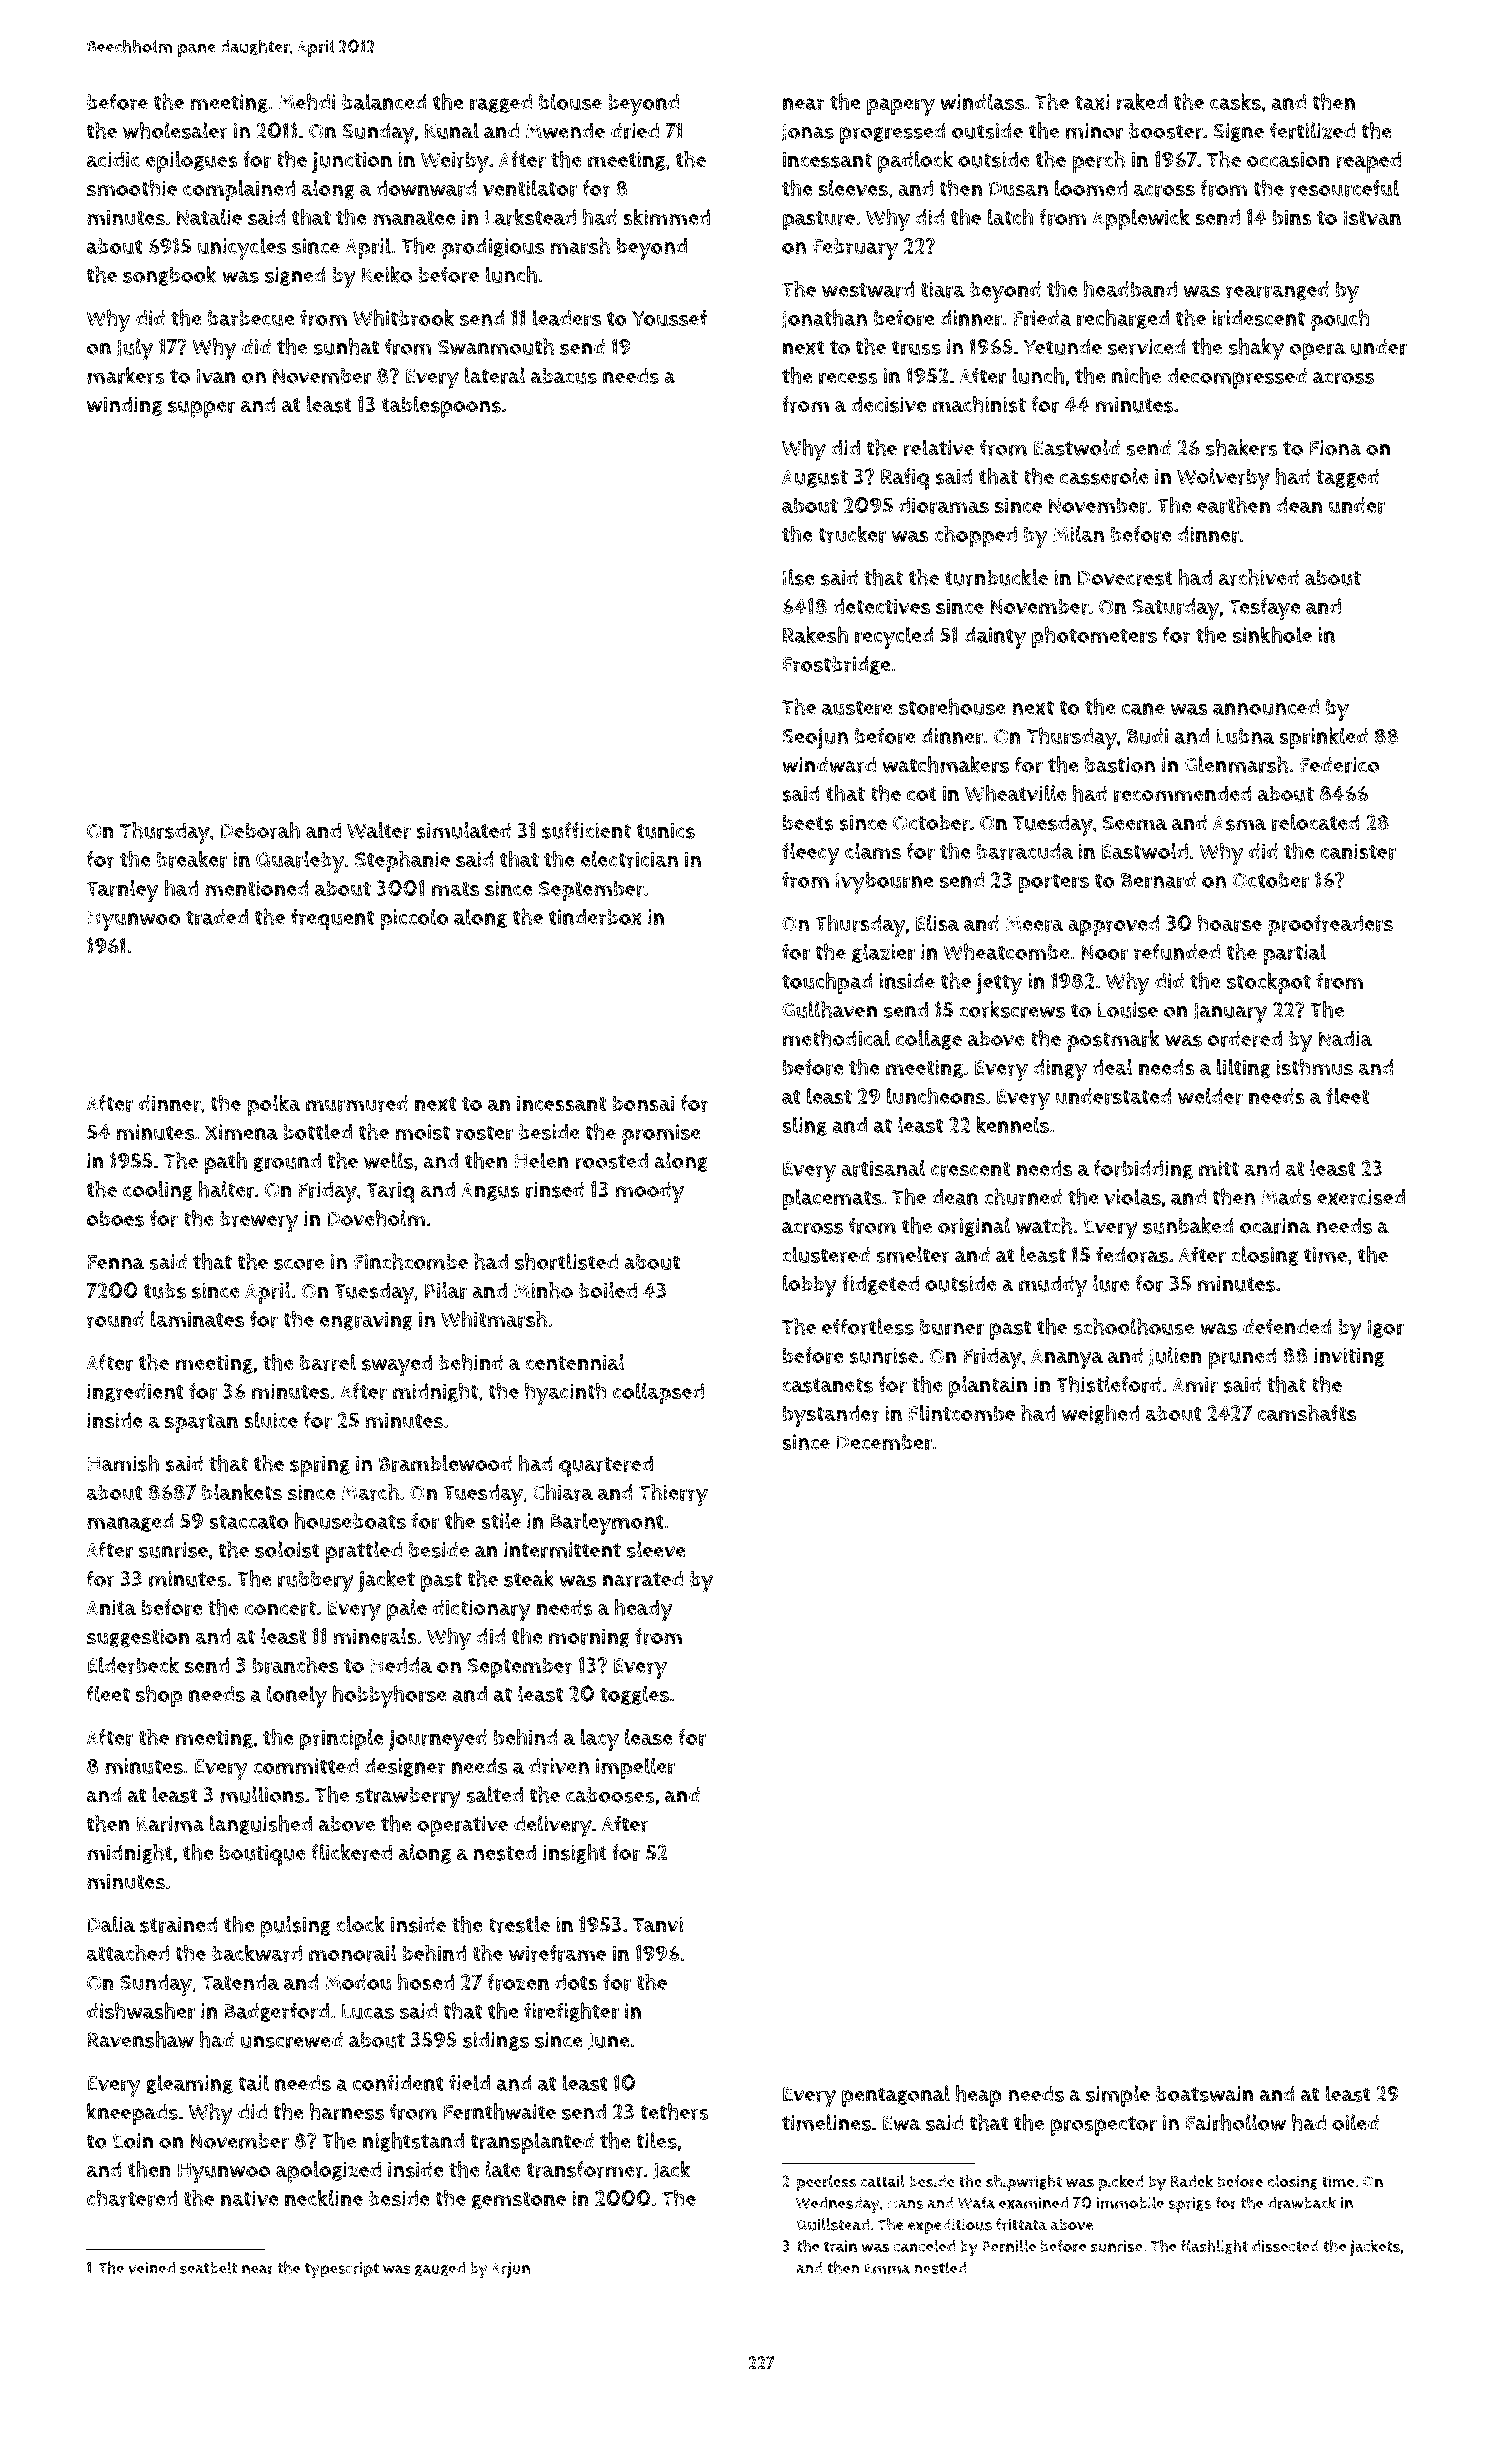 Image resolution: width=1496 pixels, height=2464 pixels. Describe the element at coordinates (240, 1982) in the image. I see `Tatenda` at that location.
